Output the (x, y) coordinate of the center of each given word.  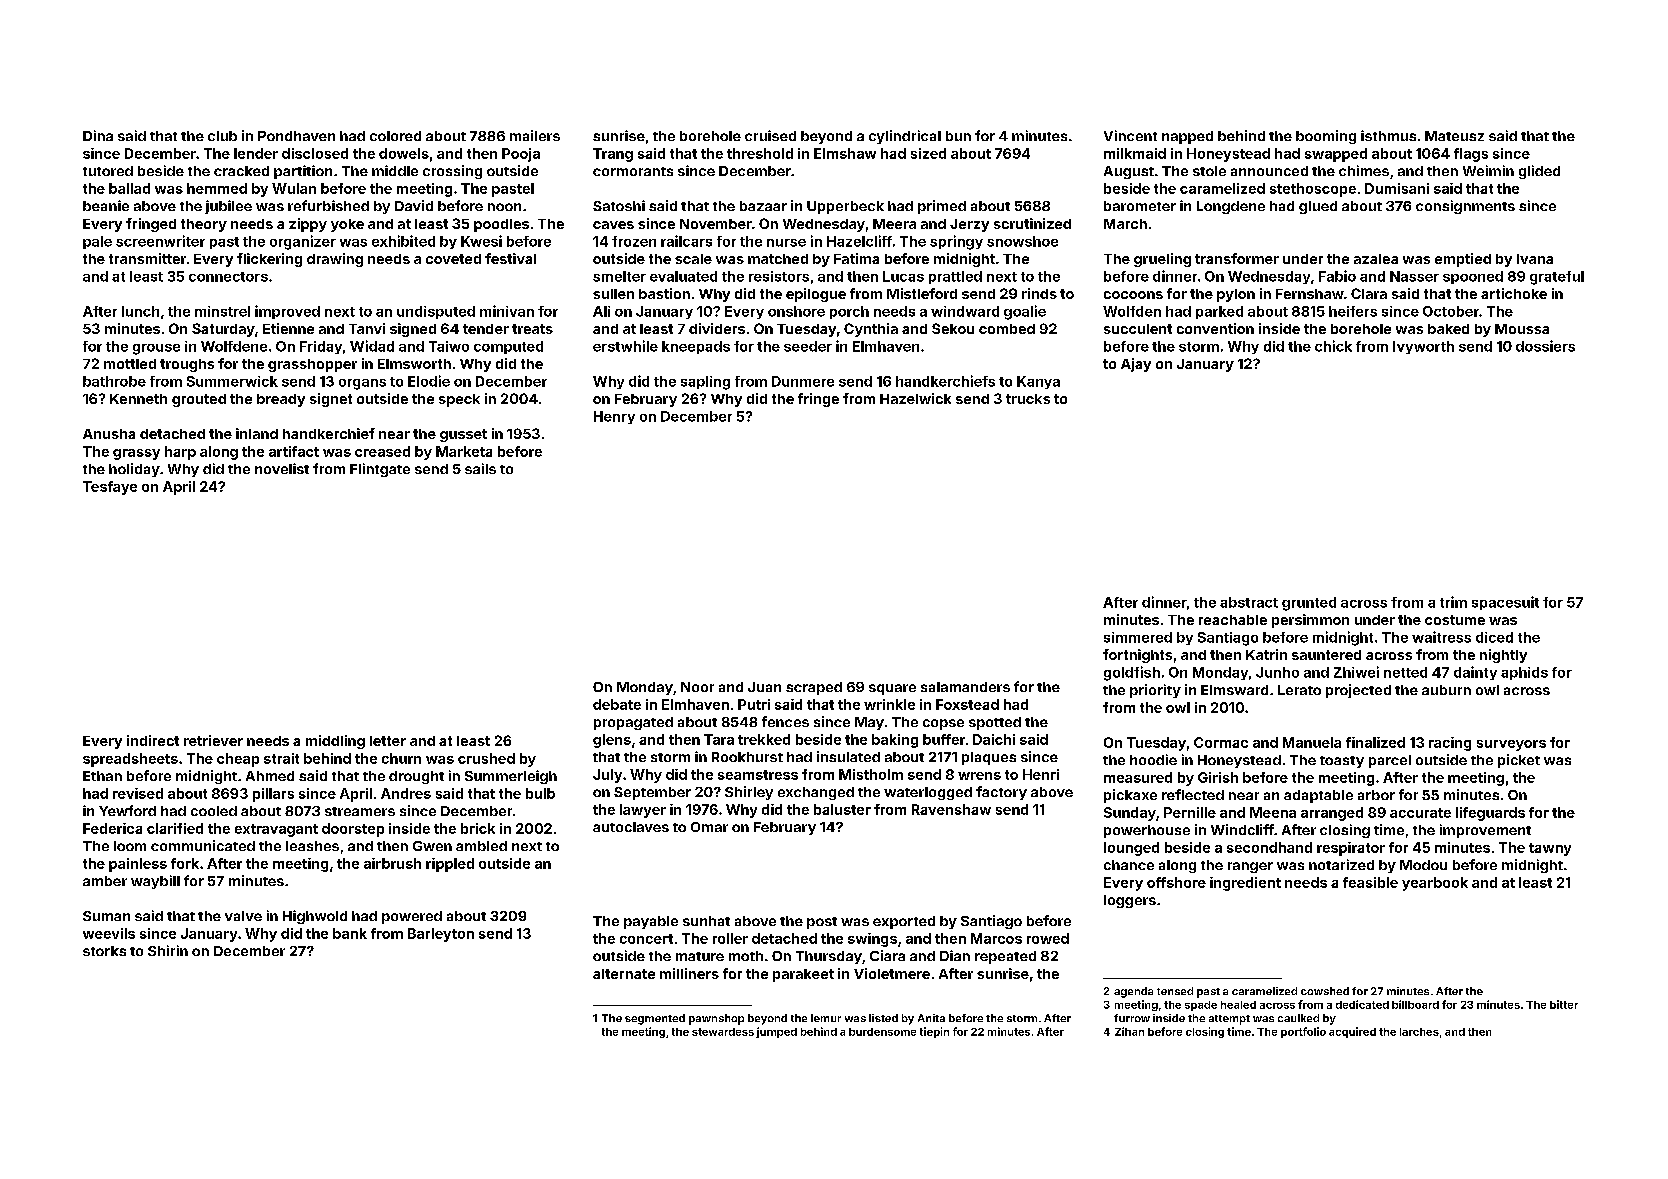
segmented (655, 1019)
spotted (995, 723)
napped (1187, 137)
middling (335, 742)
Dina (98, 135)
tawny (1550, 849)
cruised (770, 135)
